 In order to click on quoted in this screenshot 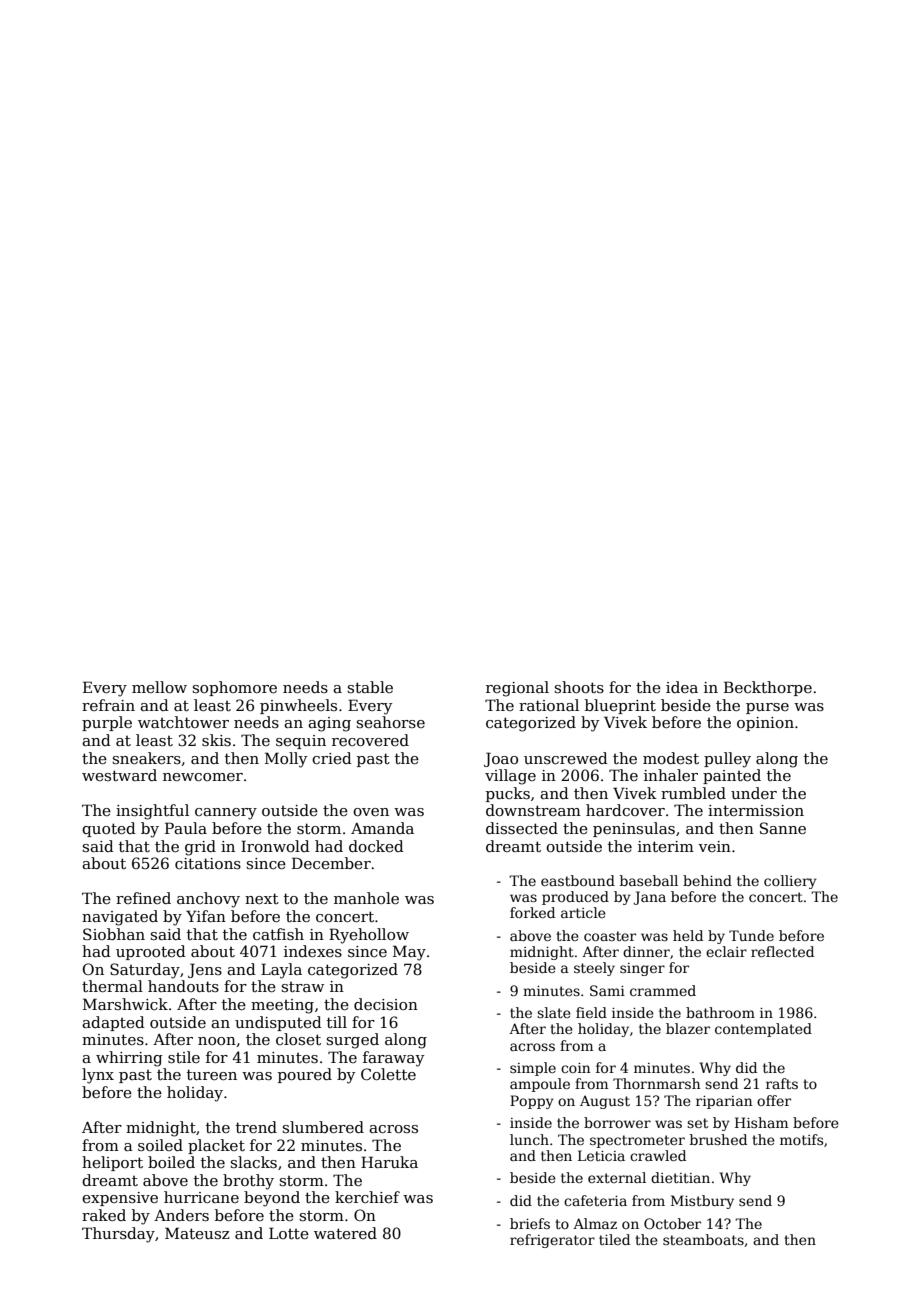, I will do `click(109, 829)`.
